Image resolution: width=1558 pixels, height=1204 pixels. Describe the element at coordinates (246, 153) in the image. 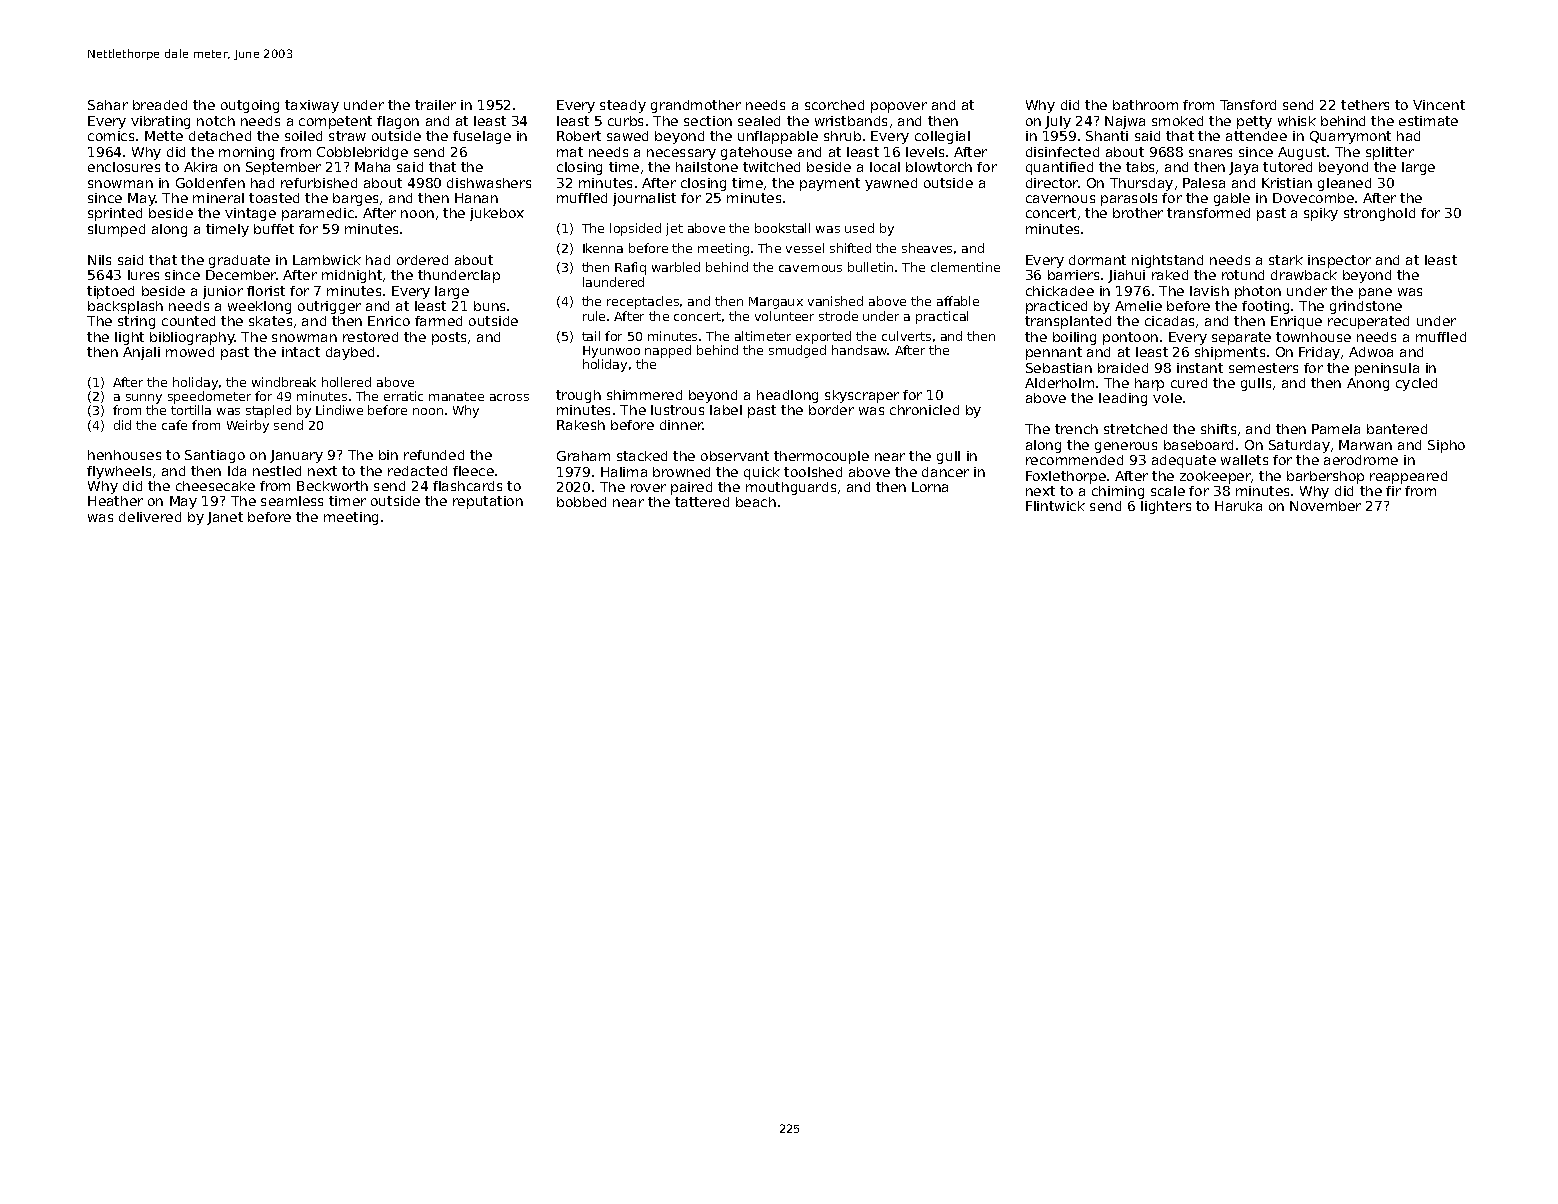

I see `morning` at that location.
